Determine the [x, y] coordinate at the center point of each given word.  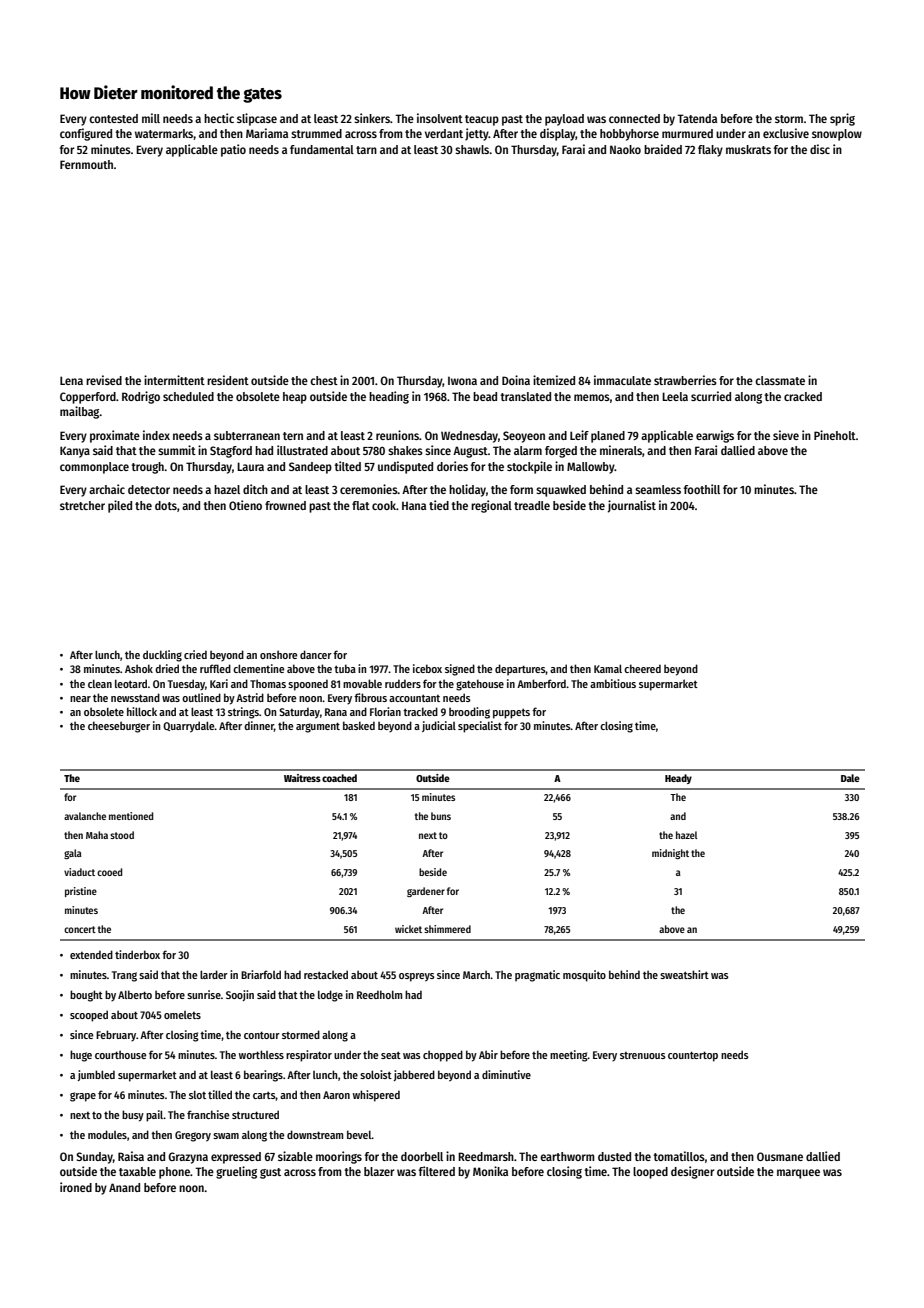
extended [91, 954]
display [558, 134]
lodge [330, 996]
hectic [219, 118]
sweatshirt [684, 974]
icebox [427, 668]
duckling [162, 656]
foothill [702, 489]
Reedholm [379, 994]
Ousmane [780, 1156]
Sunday [94, 1158]
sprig [842, 119]
